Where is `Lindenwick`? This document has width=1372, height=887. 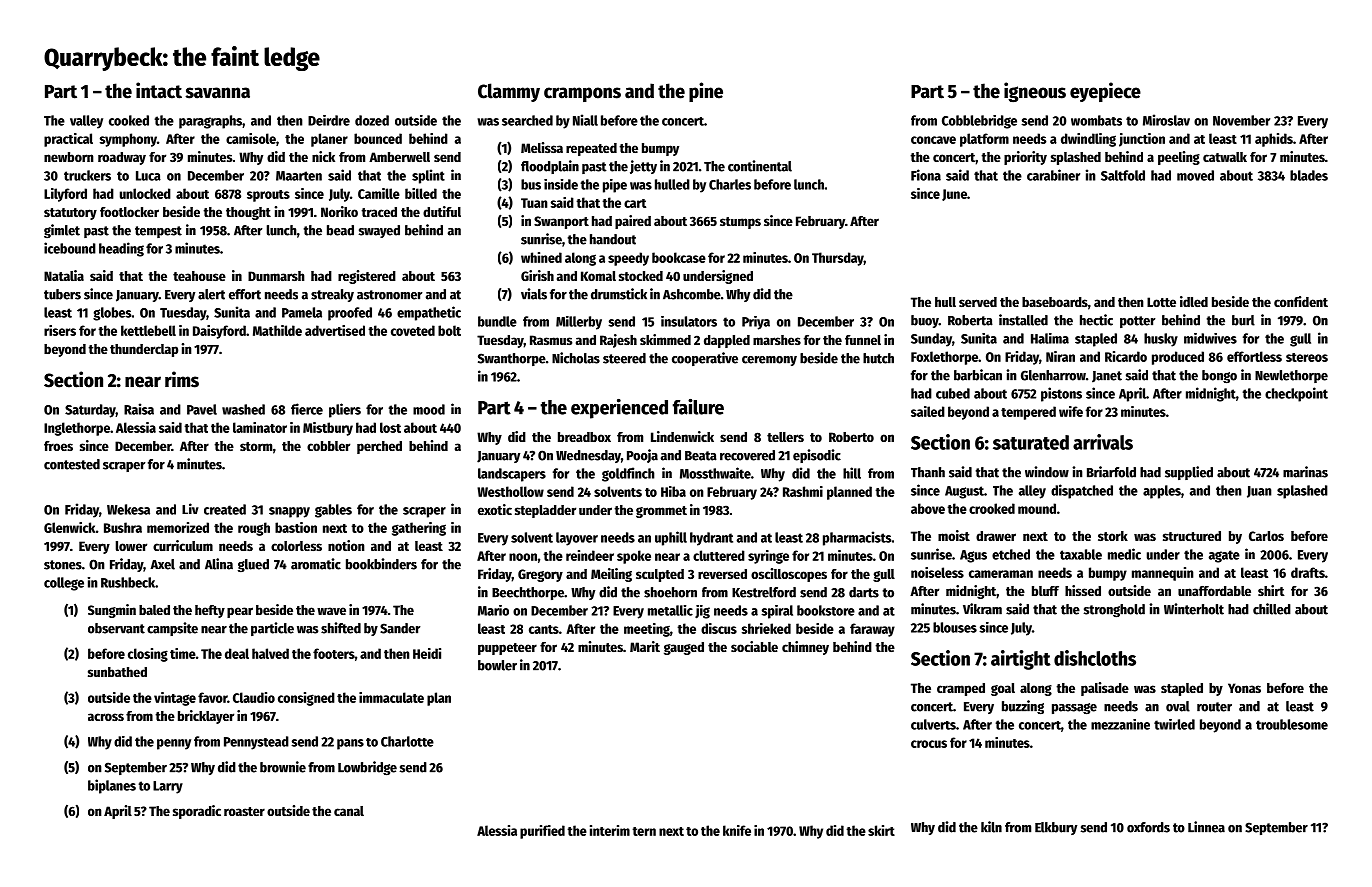 Lindenwick is located at coordinates (682, 436).
